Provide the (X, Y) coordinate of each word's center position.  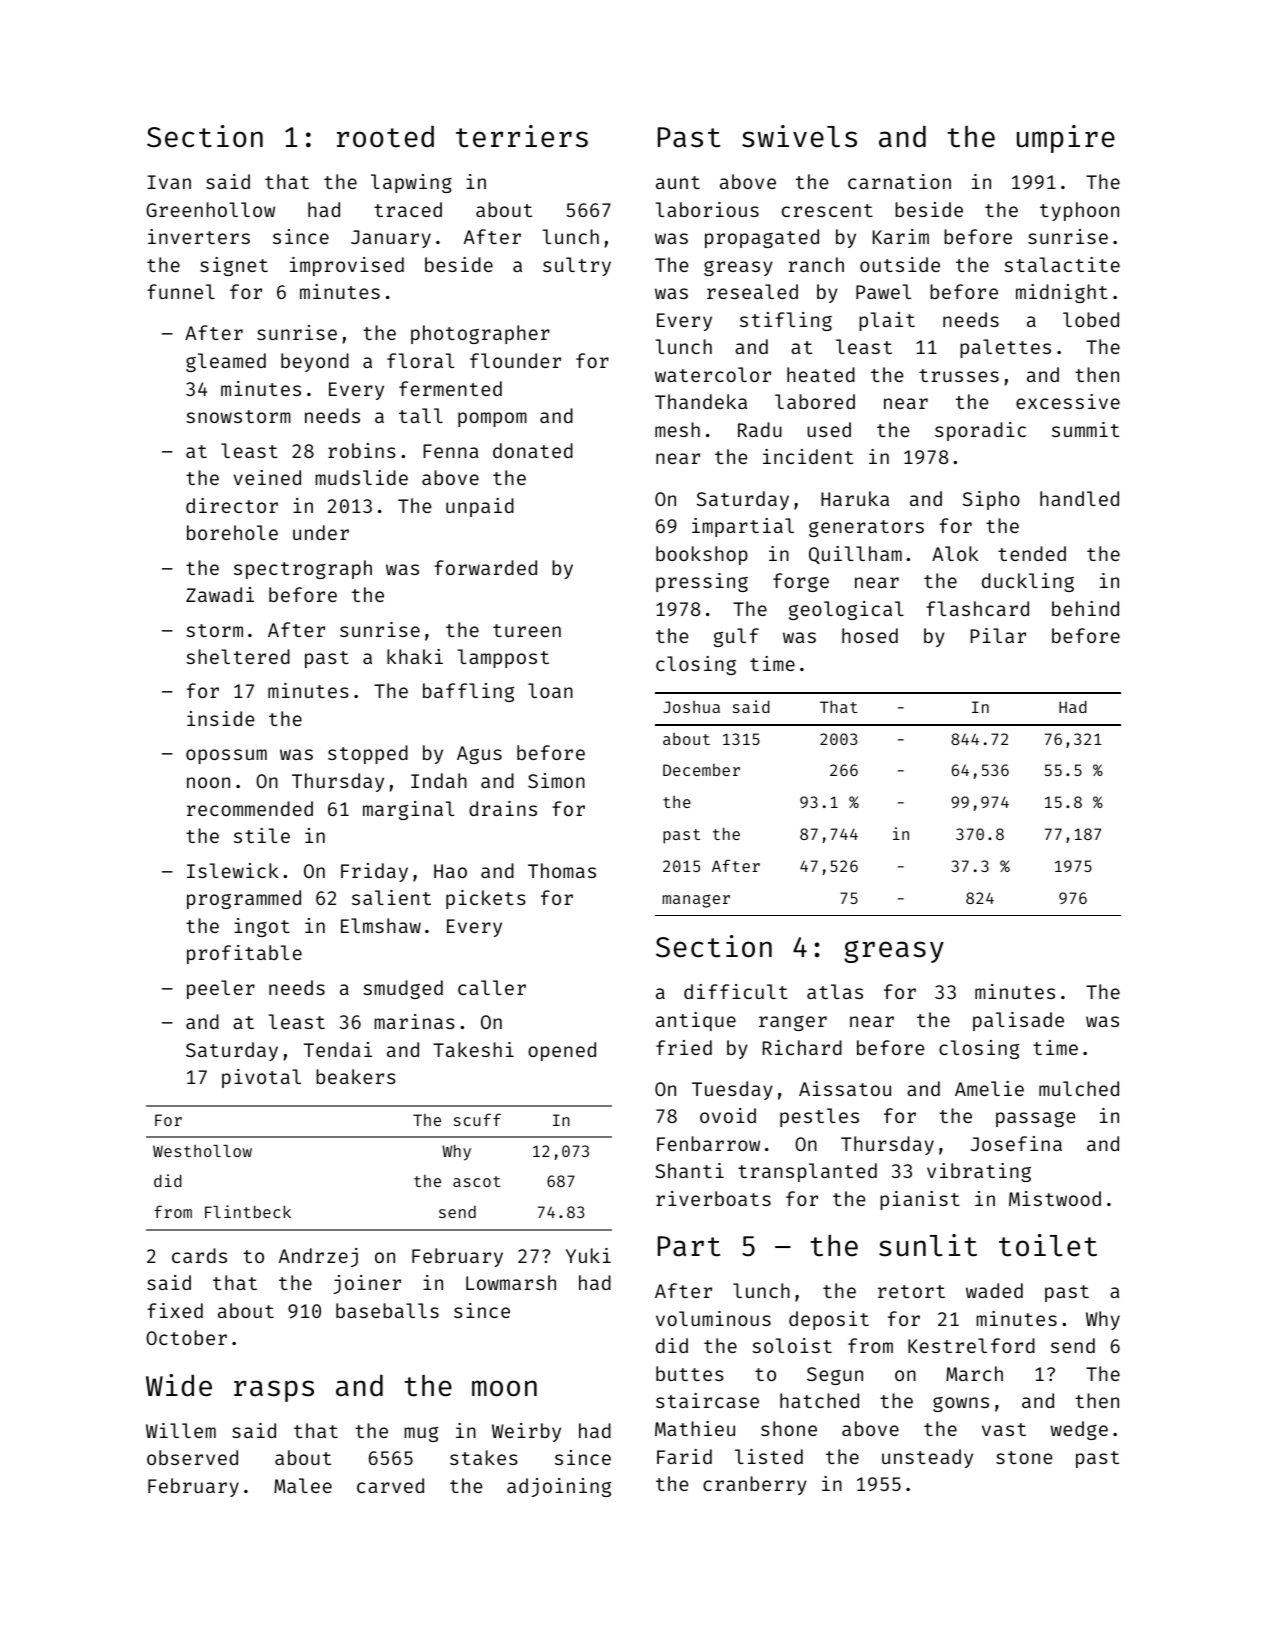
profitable (244, 954)
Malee (303, 1485)
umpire (1066, 139)
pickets (486, 899)
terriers (522, 136)
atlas (835, 991)
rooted (385, 137)
